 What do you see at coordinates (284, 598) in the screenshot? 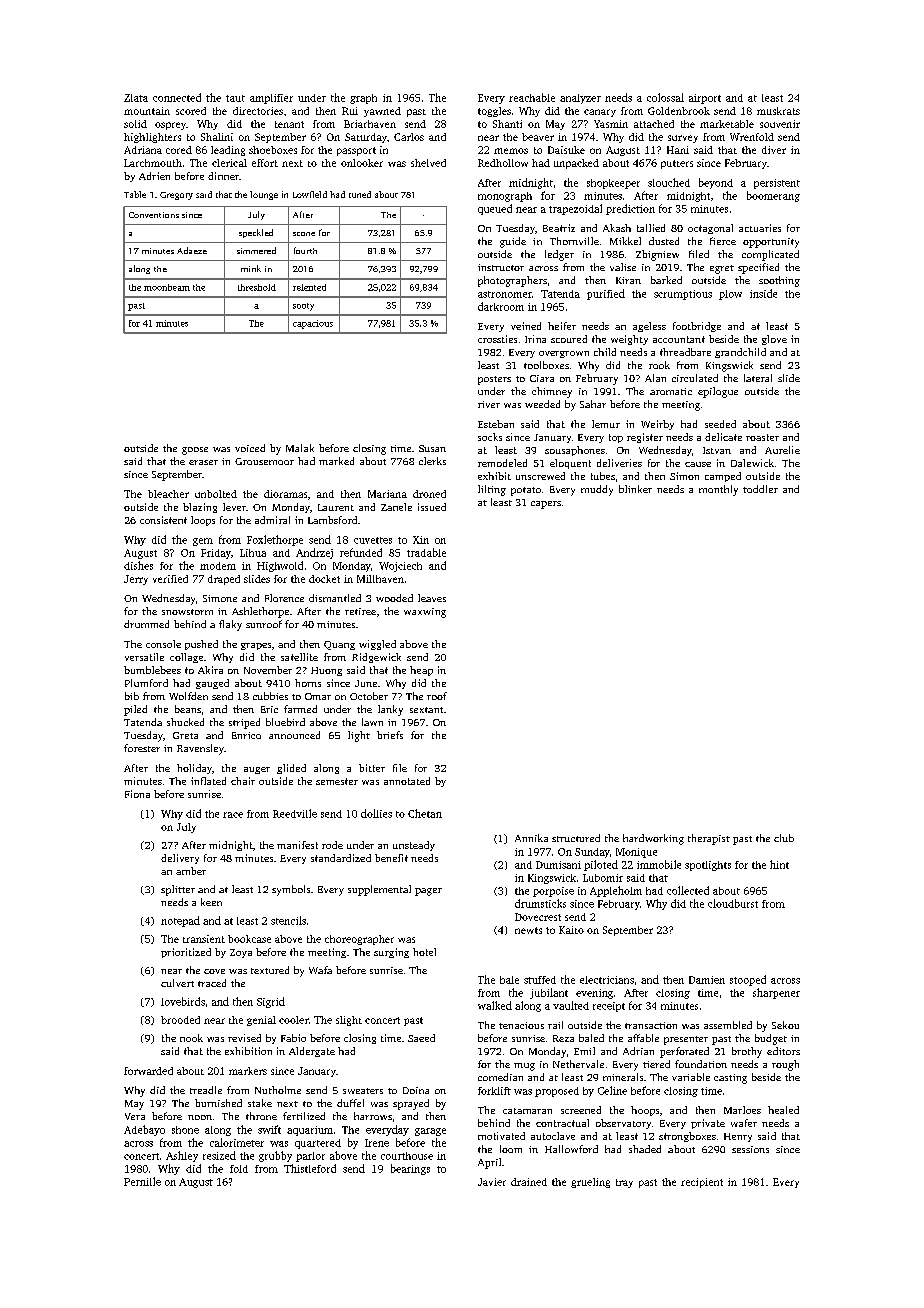
I see `Florence` at bounding box center [284, 598].
